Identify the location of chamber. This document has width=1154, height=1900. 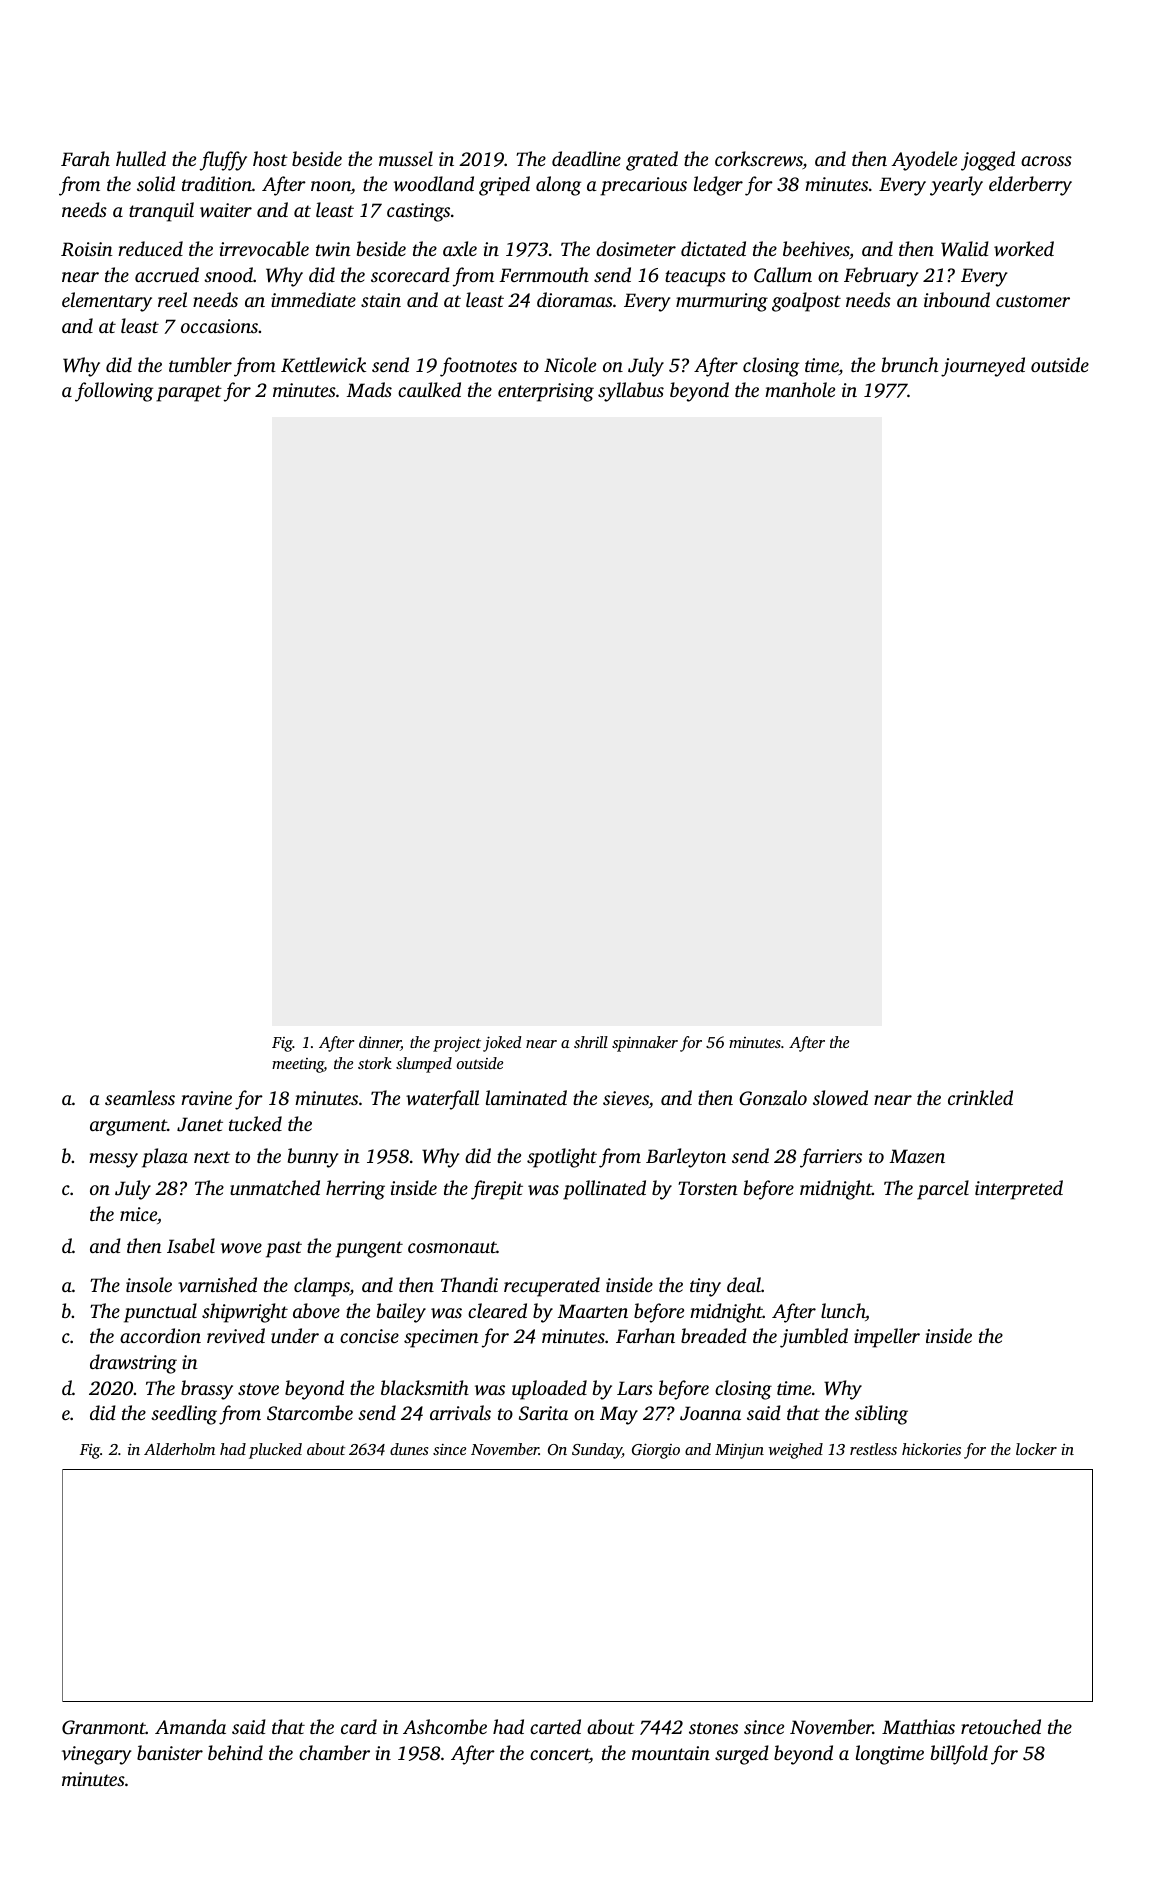
(334, 1752).
